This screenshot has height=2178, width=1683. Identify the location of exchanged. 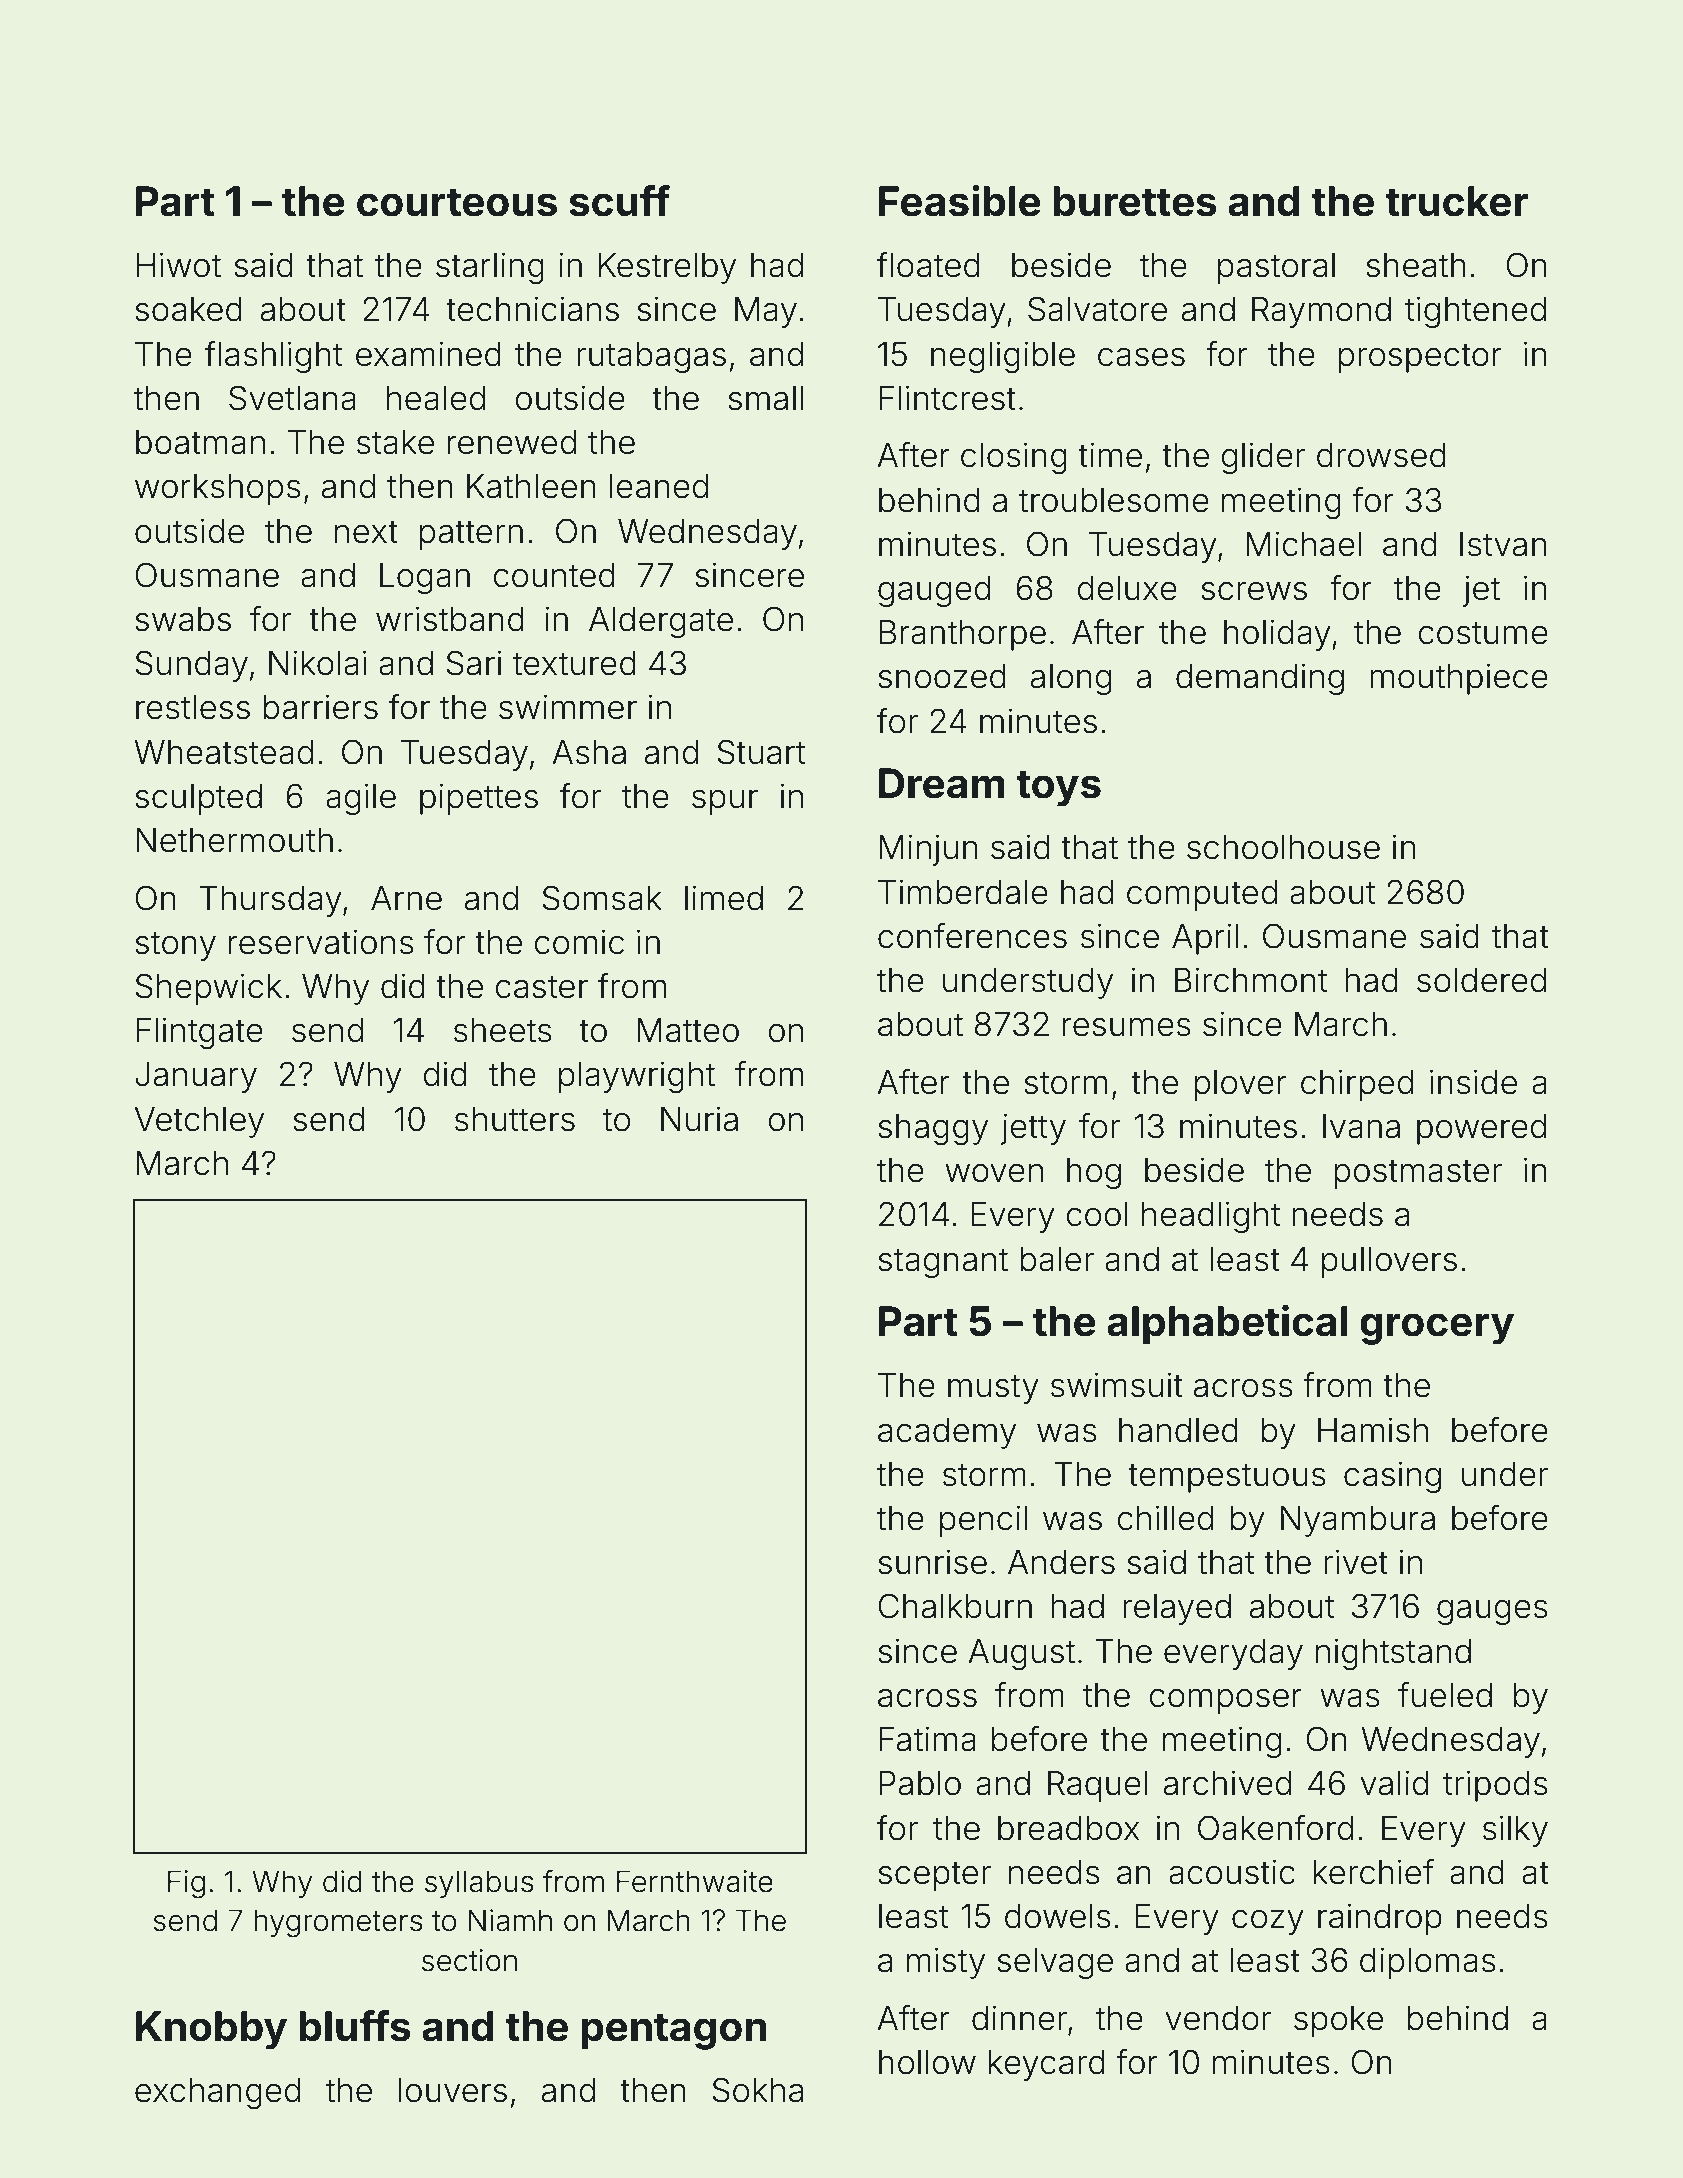
(217, 2093).
